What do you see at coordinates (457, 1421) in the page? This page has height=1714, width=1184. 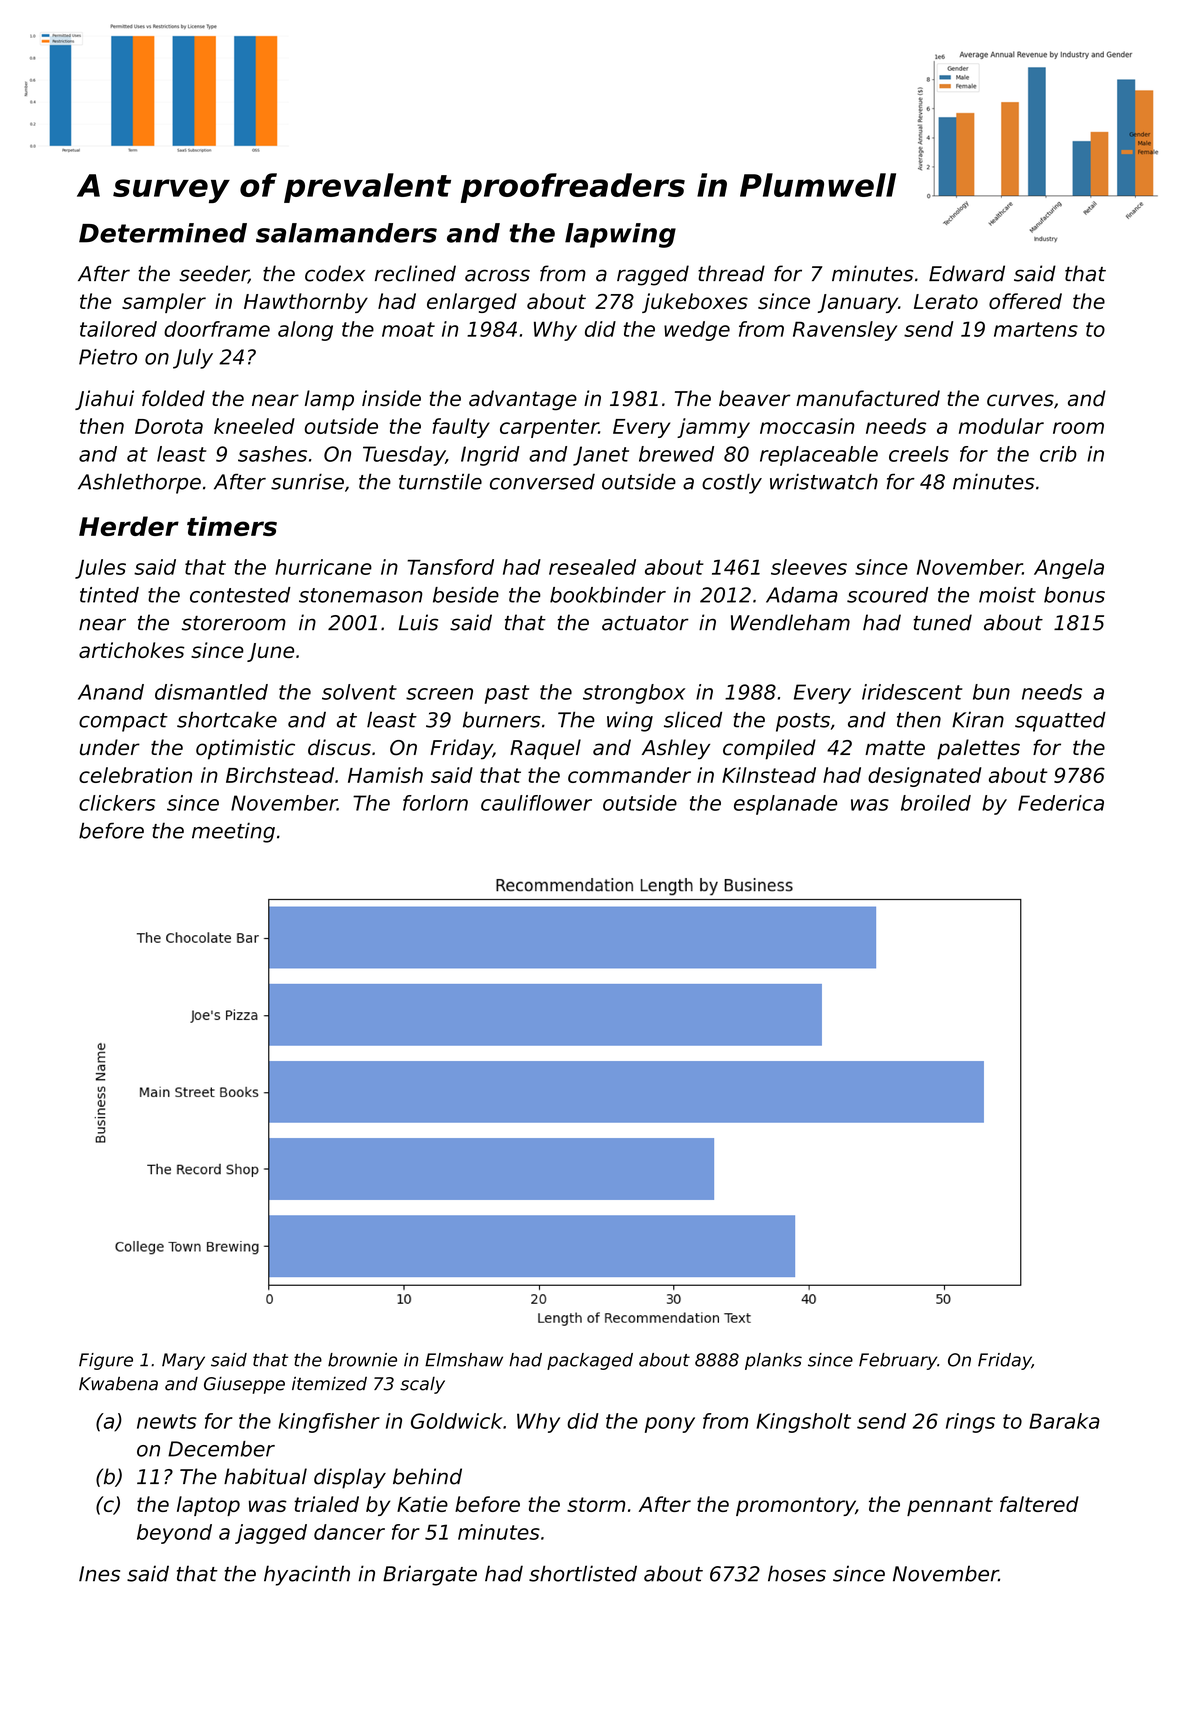 I see `Goldwick` at bounding box center [457, 1421].
